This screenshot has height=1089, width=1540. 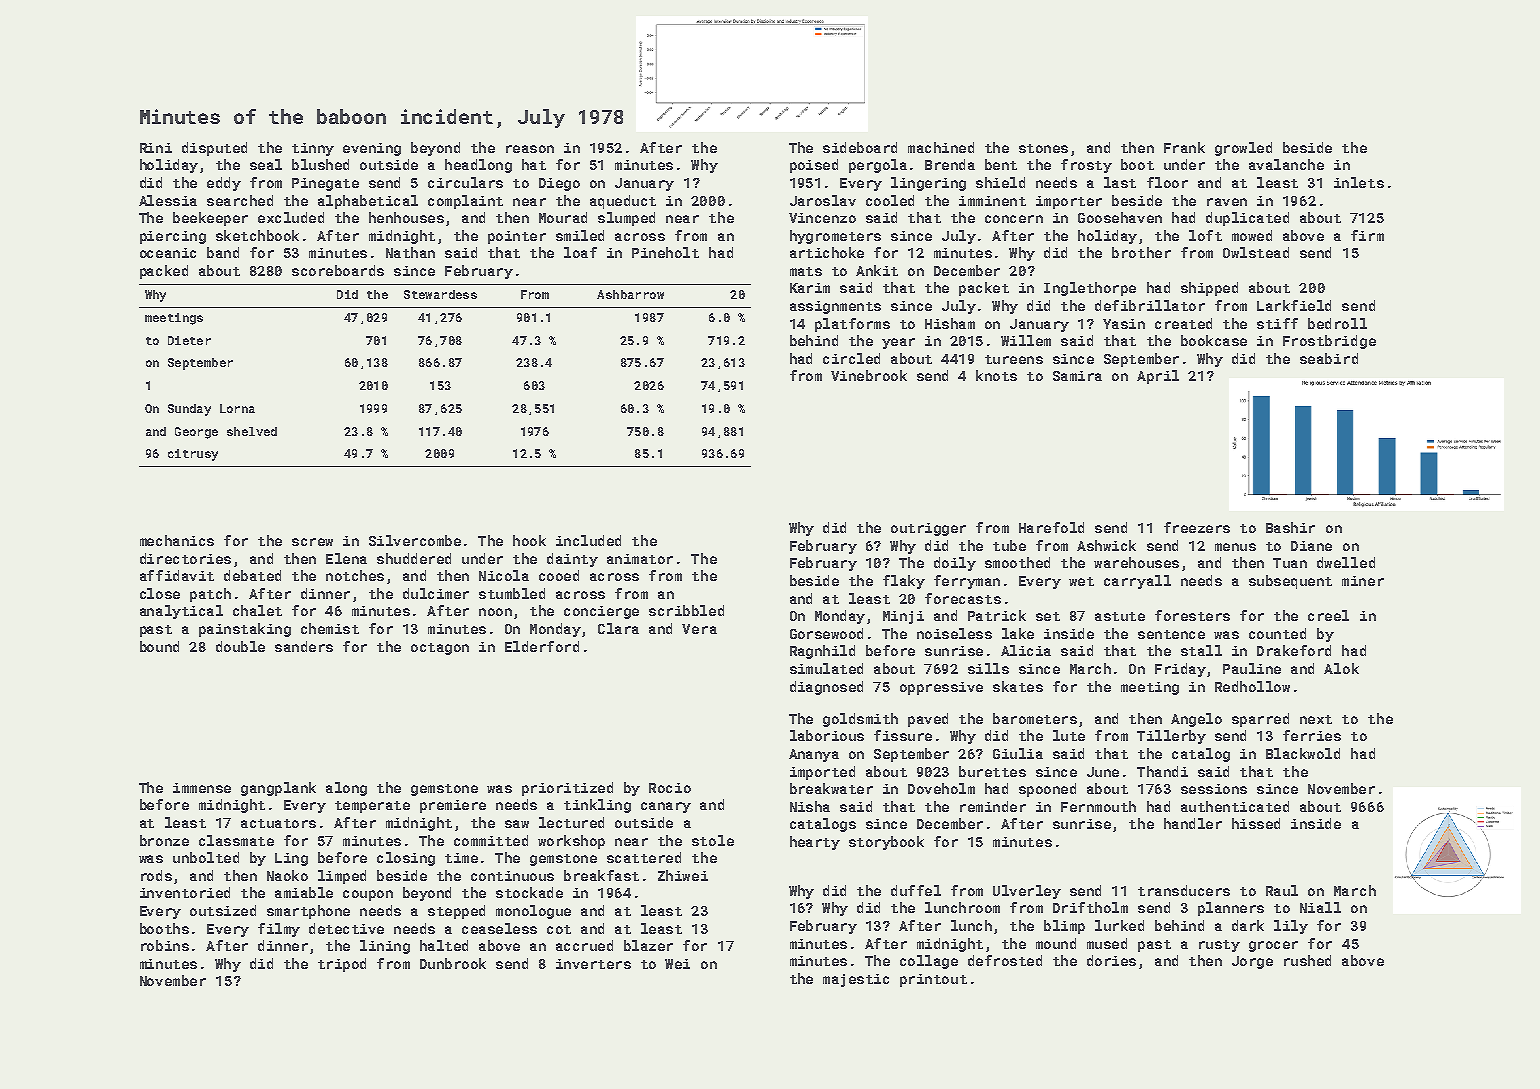 What do you see at coordinates (1051, 527) in the screenshot?
I see `Harefold` at bounding box center [1051, 527].
